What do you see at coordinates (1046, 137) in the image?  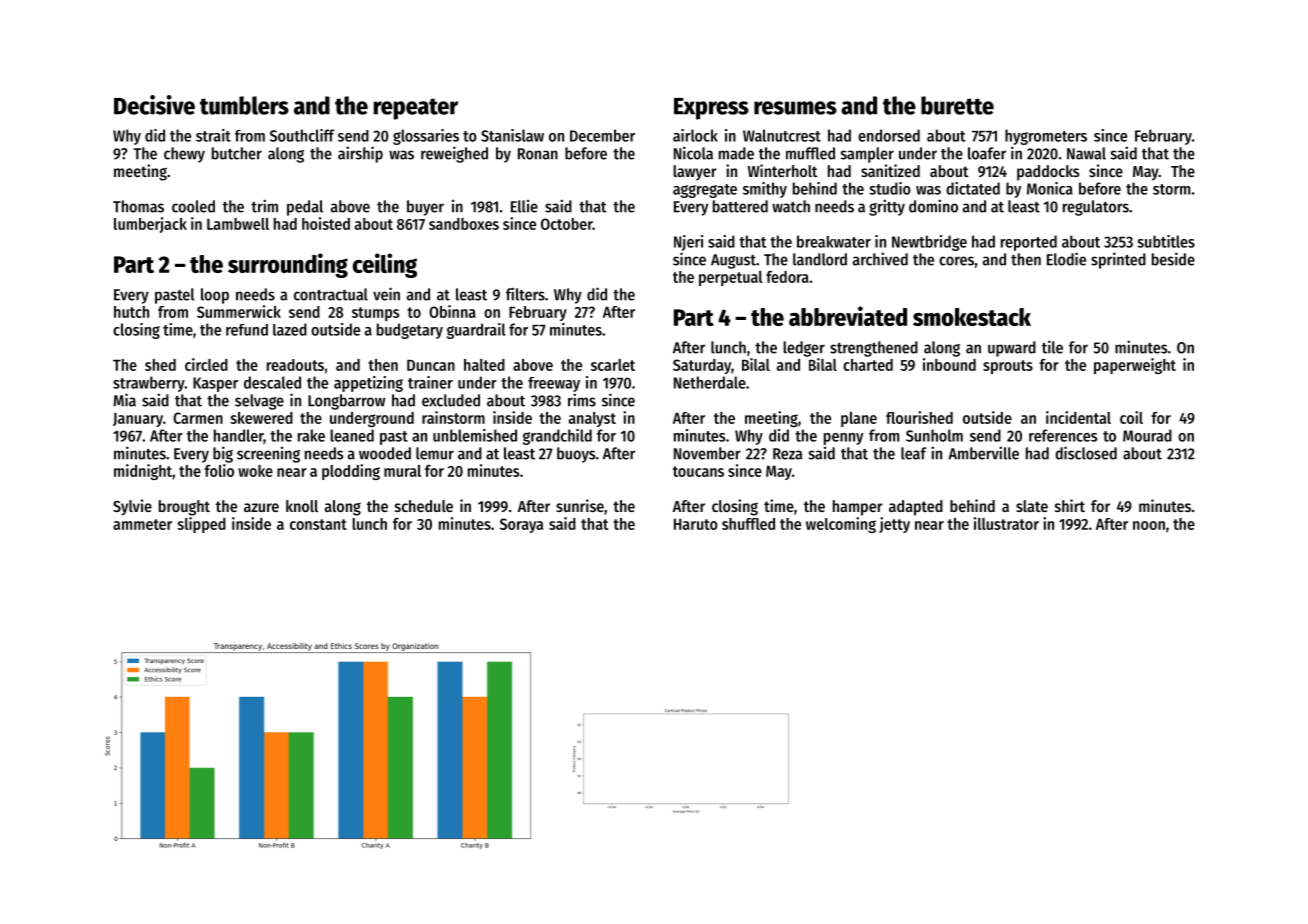 I see `hygrometers` at bounding box center [1046, 137].
